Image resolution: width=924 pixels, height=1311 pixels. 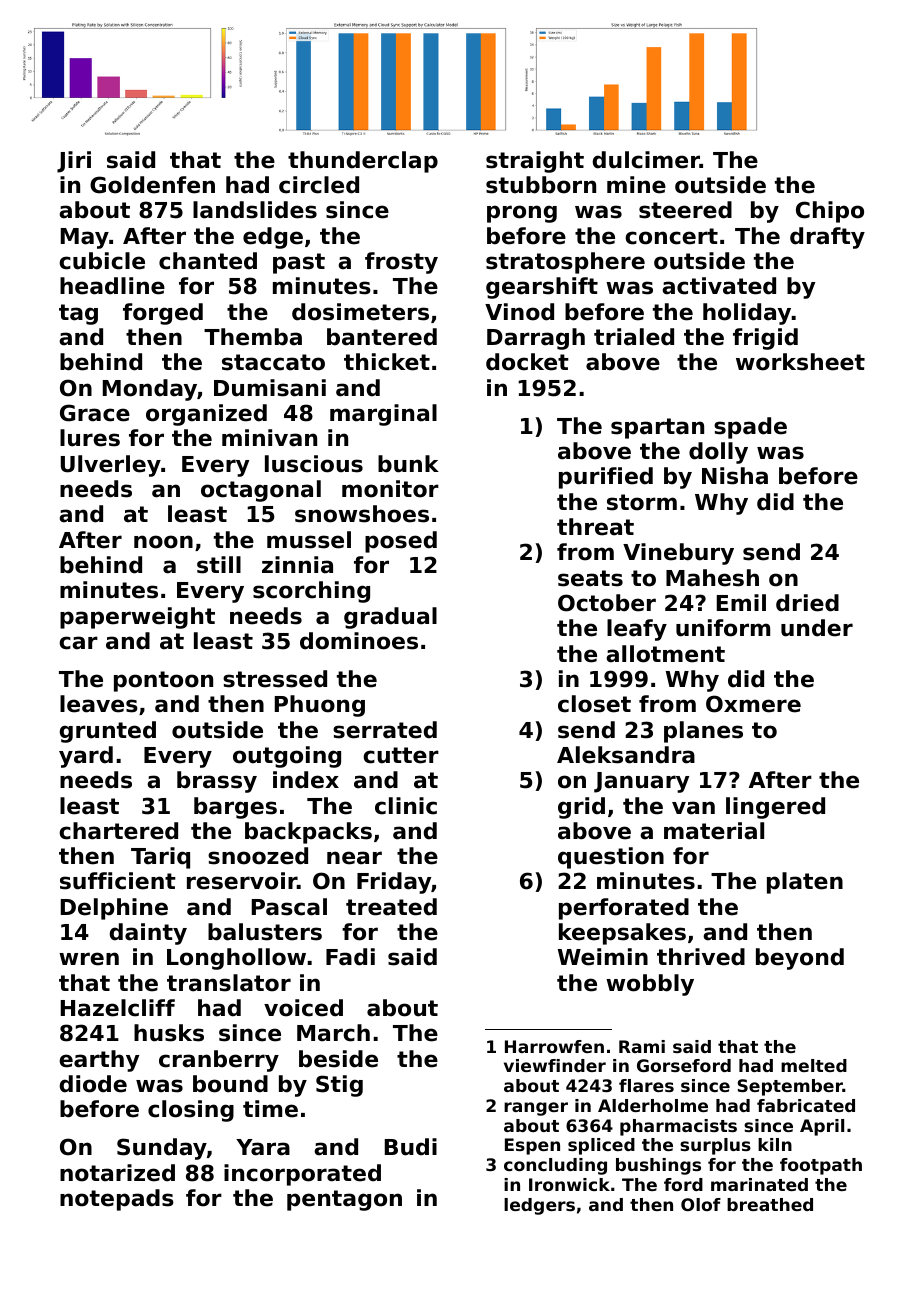 What do you see at coordinates (236, 959) in the document?
I see `Longhollow` at bounding box center [236, 959].
